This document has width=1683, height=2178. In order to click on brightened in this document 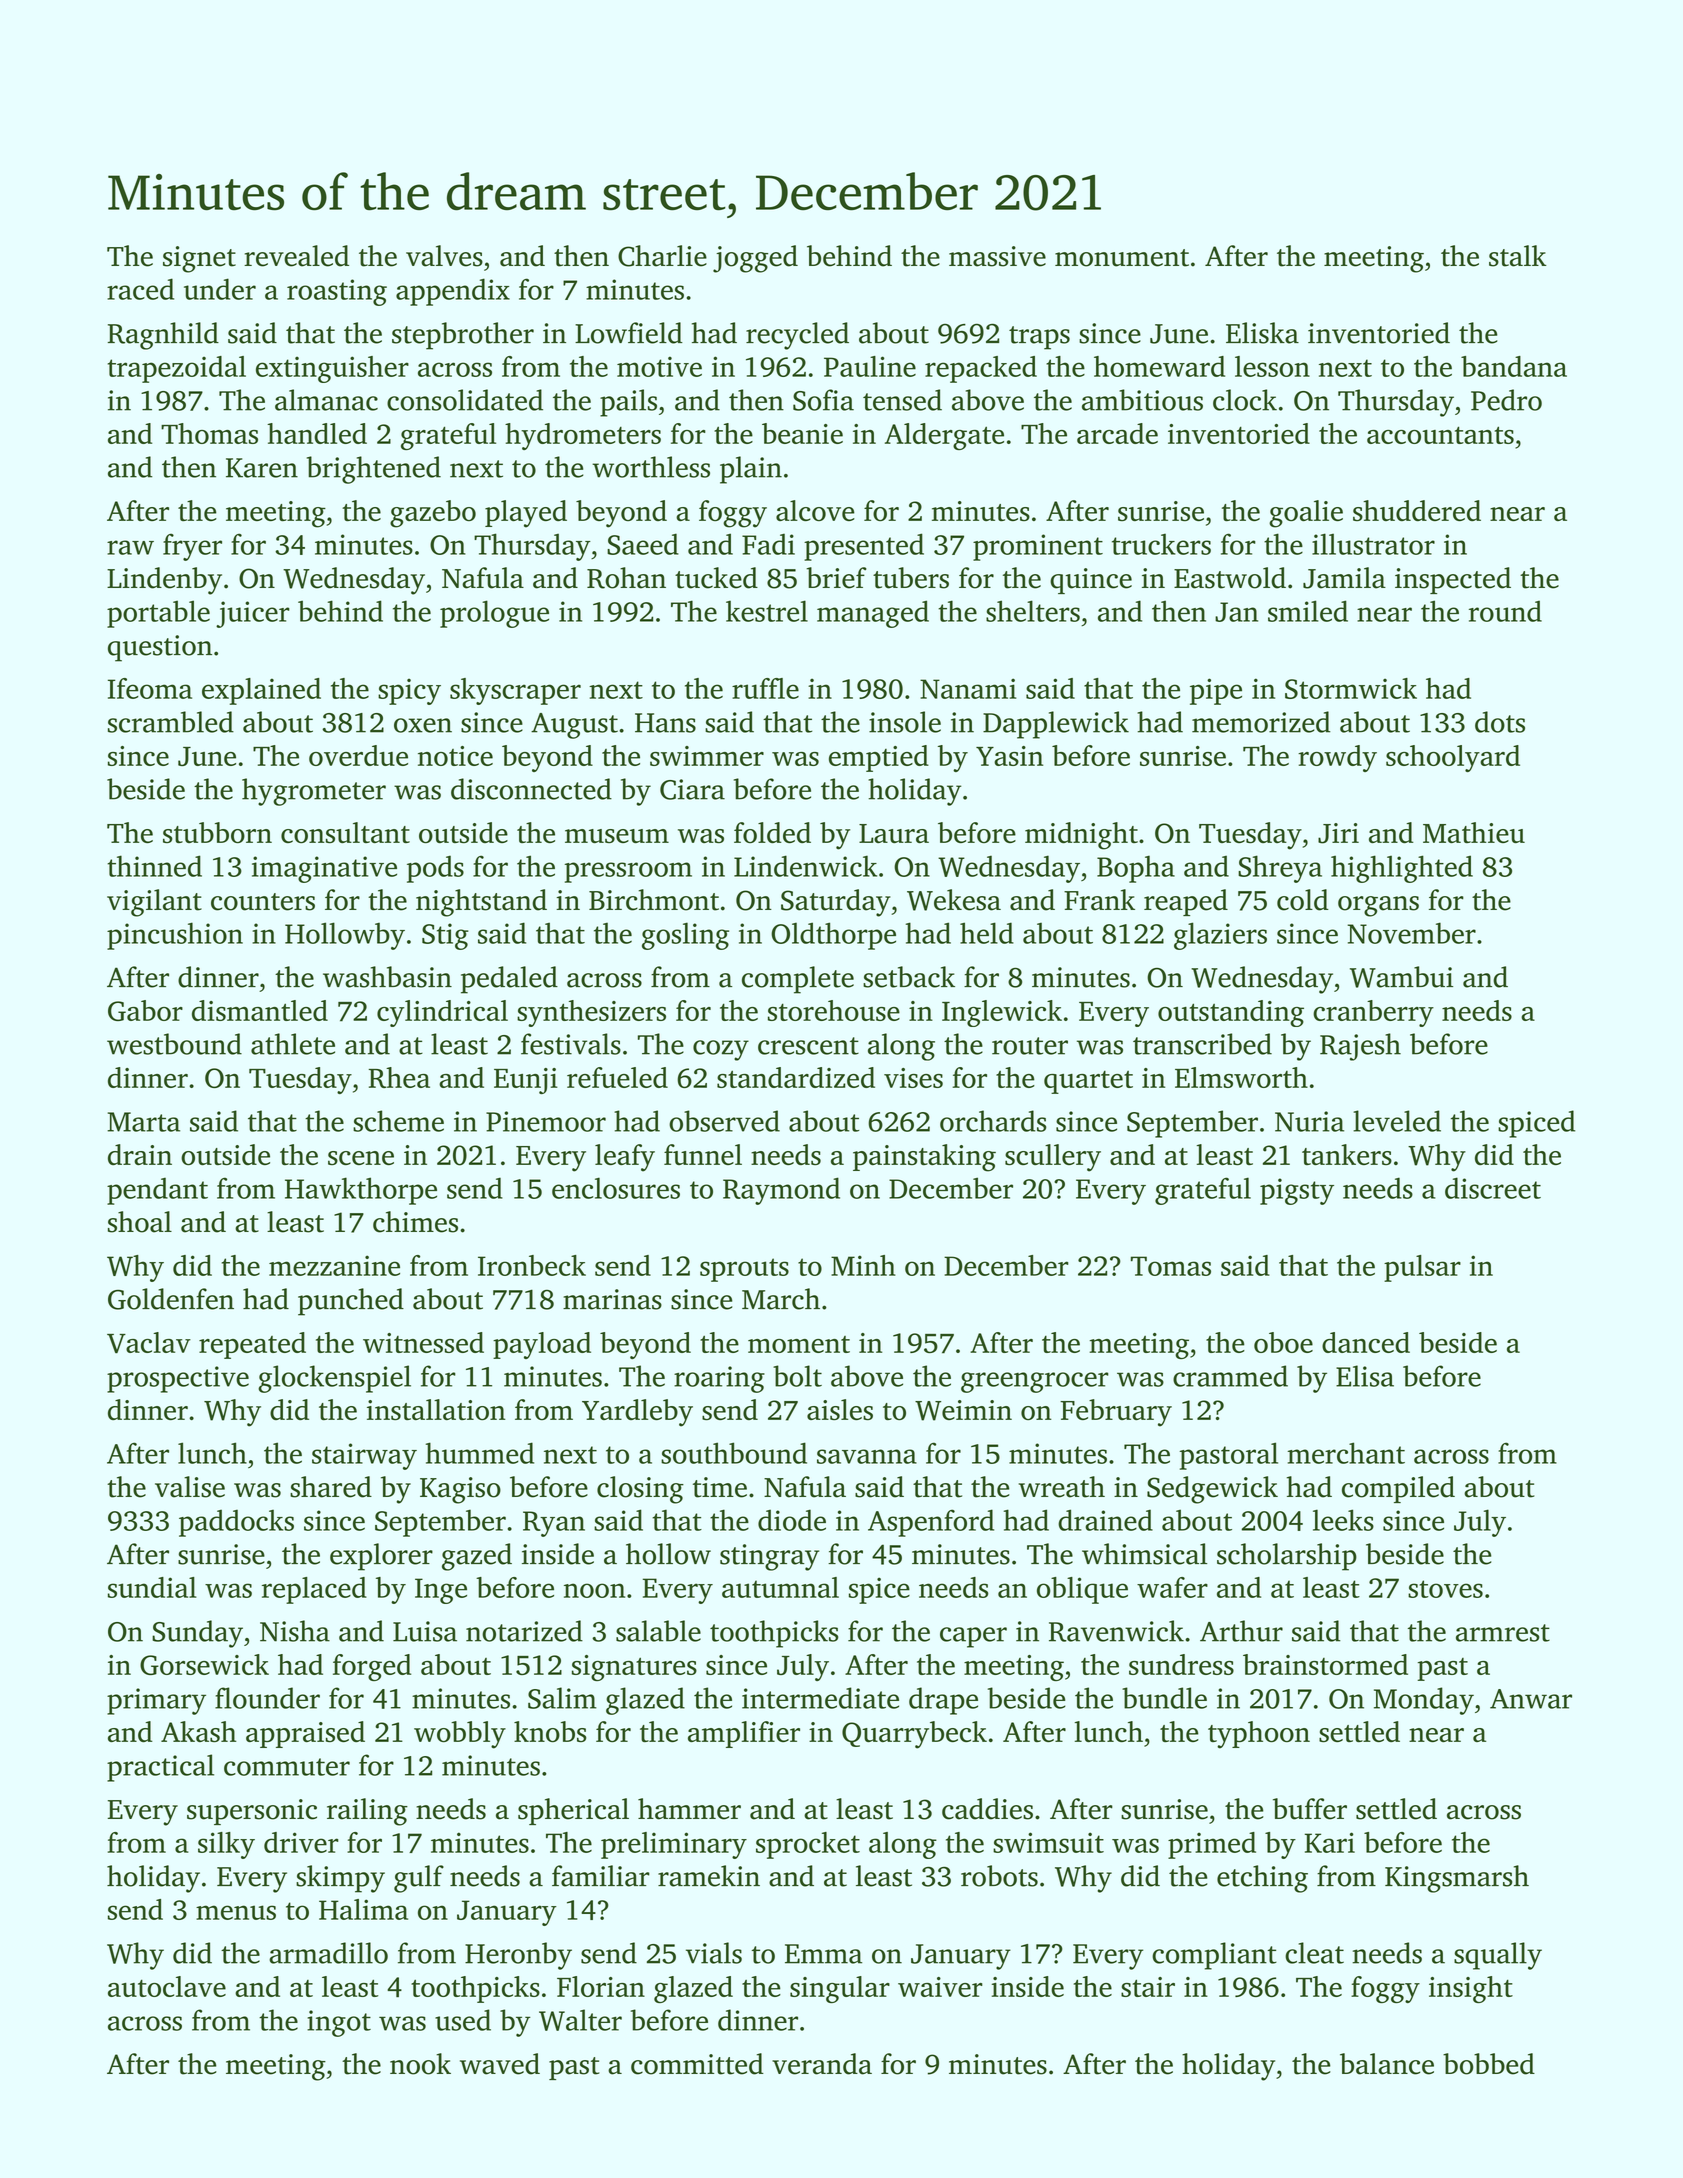, I will do `click(374, 470)`.
